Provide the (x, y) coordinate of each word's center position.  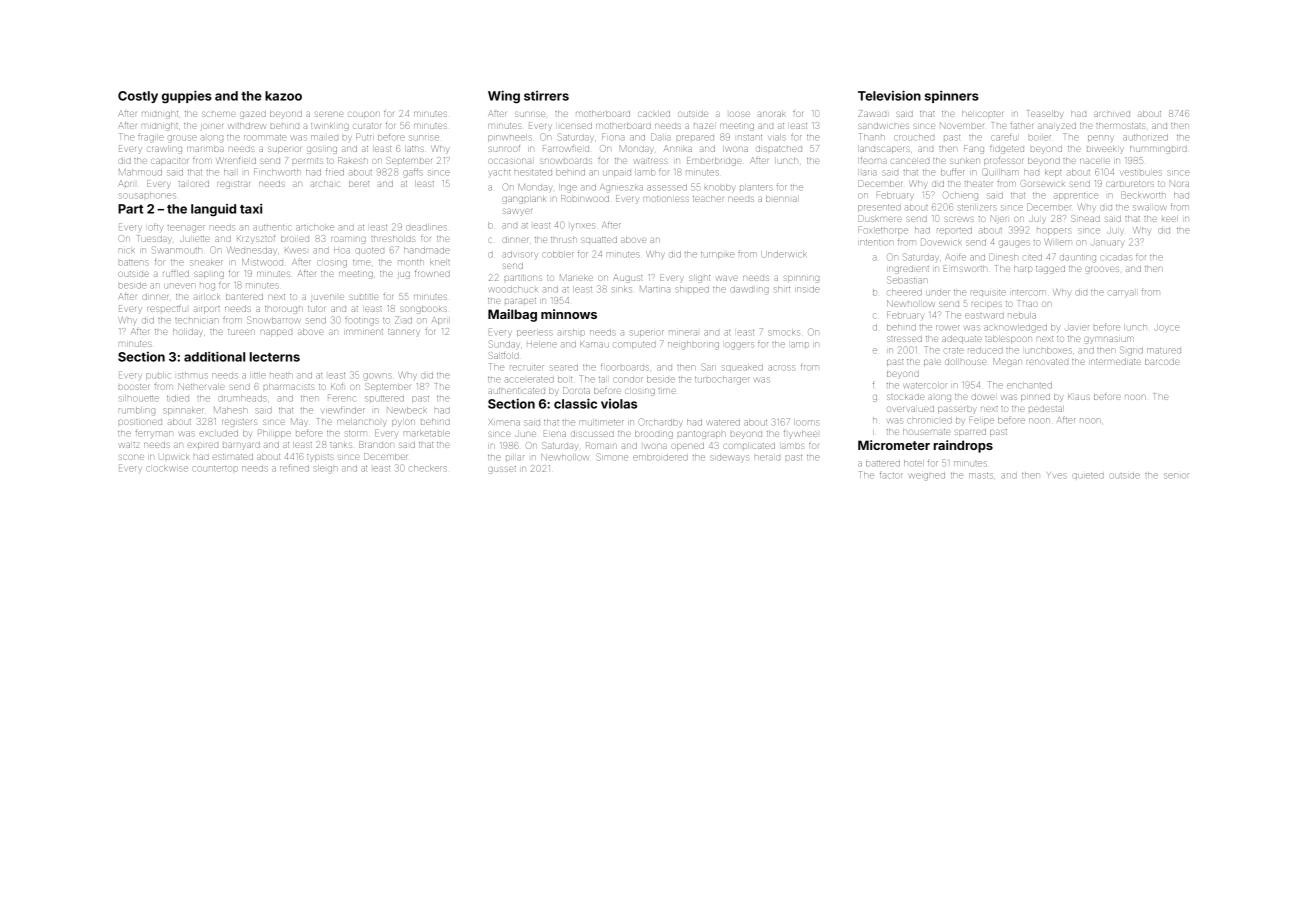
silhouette (139, 399)
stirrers (546, 96)
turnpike (718, 255)
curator (367, 126)
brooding (654, 435)
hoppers (1054, 231)
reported (954, 231)
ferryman (154, 433)
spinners (952, 97)
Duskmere (879, 218)
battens (134, 263)
